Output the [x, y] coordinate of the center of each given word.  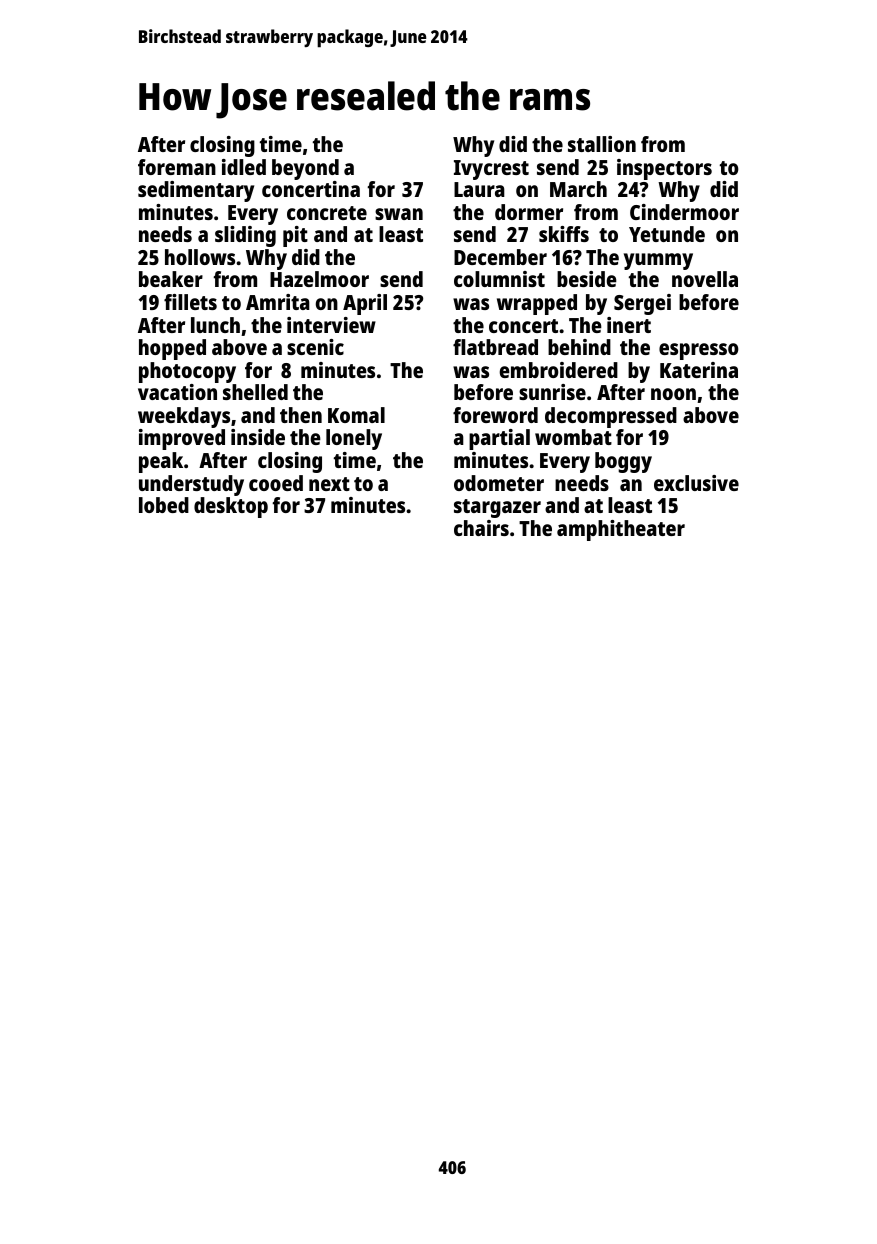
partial [499, 439]
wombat [573, 437]
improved [182, 439]
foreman [177, 167]
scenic [315, 347]
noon [673, 394]
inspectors [664, 169]
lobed [164, 505]
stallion [602, 144]
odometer [499, 483]
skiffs [564, 234]
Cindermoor [684, 212]
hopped [172, 349]
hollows [200, 257]
